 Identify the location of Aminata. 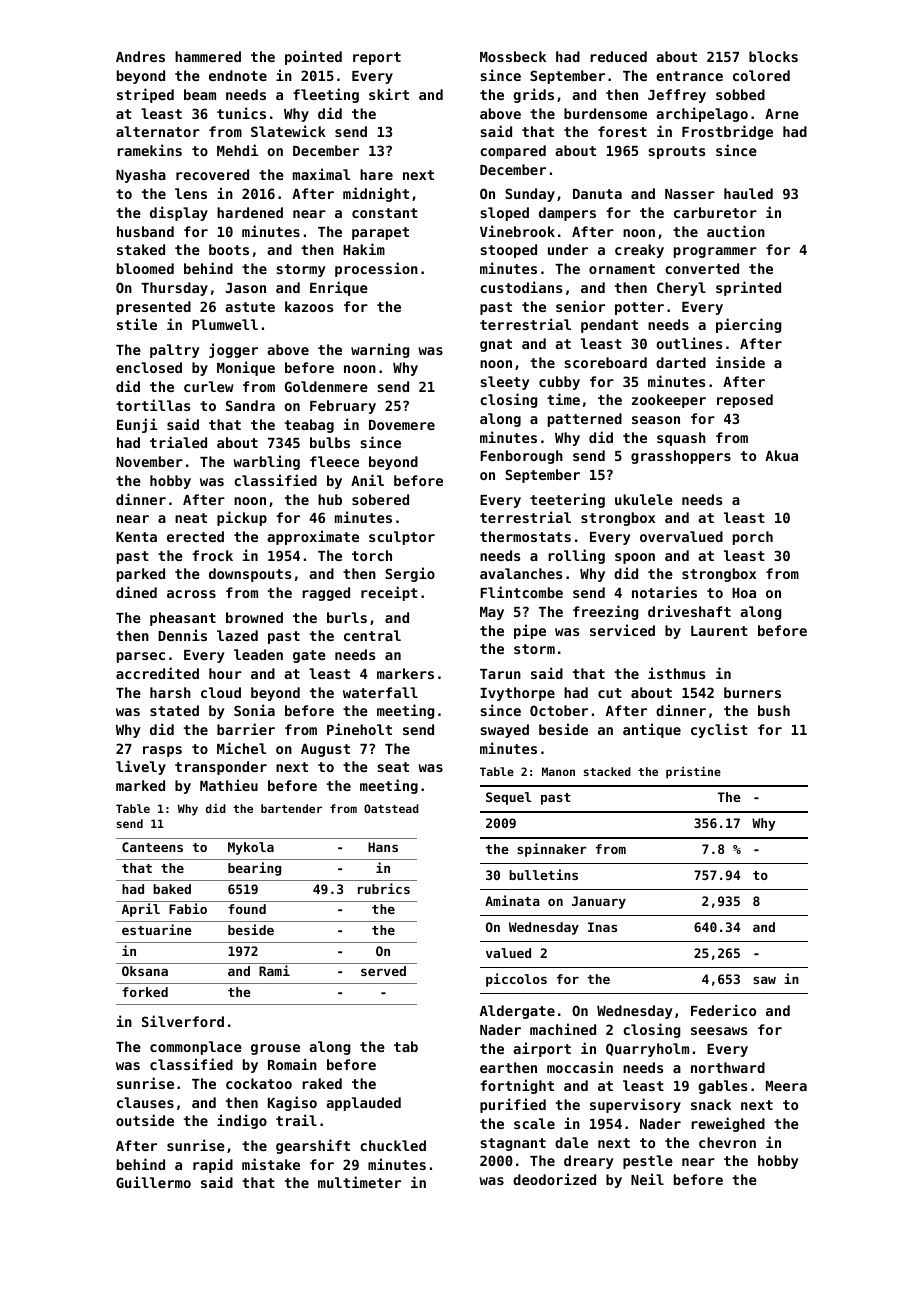
(512, 900).
